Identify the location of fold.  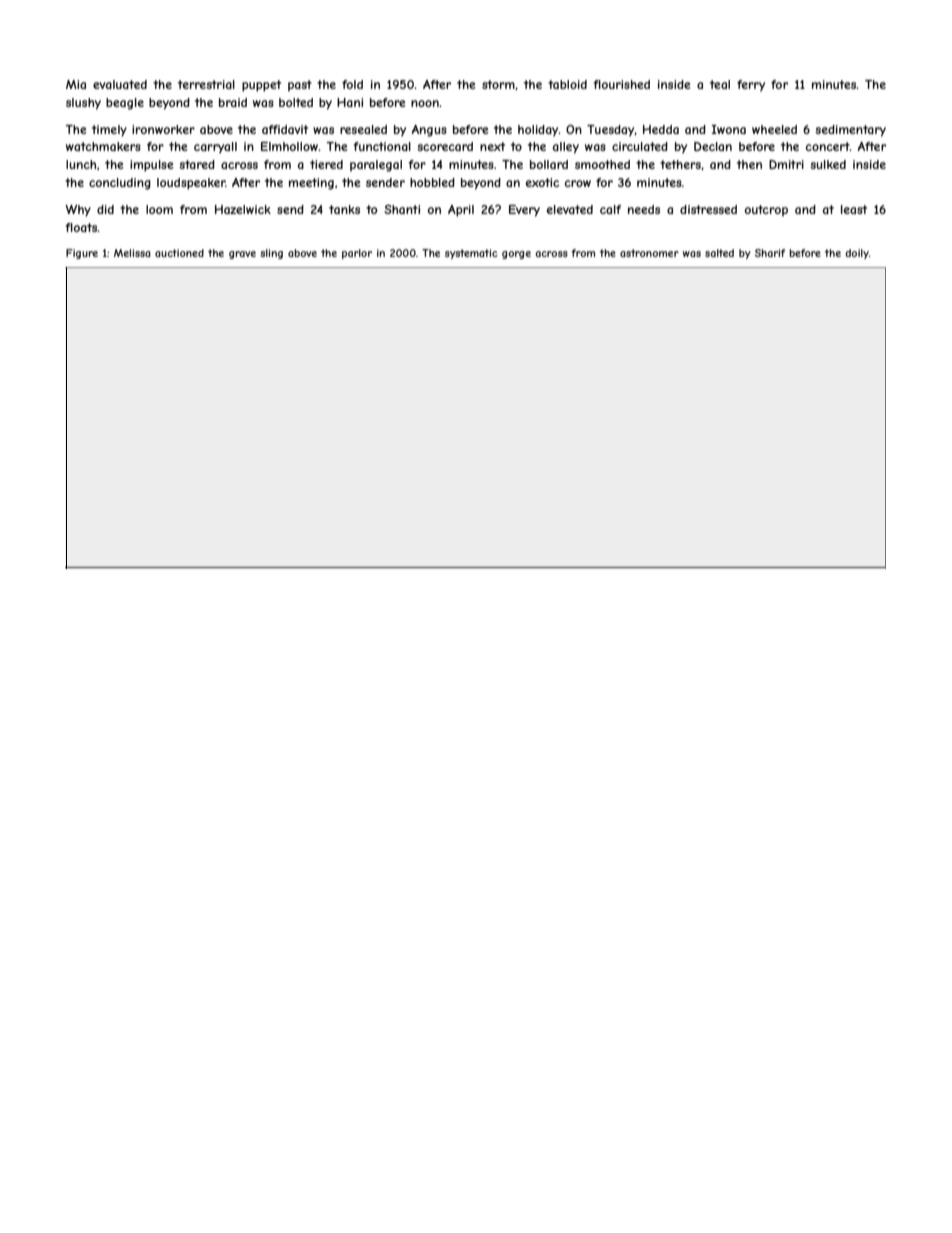
(352, 84).
